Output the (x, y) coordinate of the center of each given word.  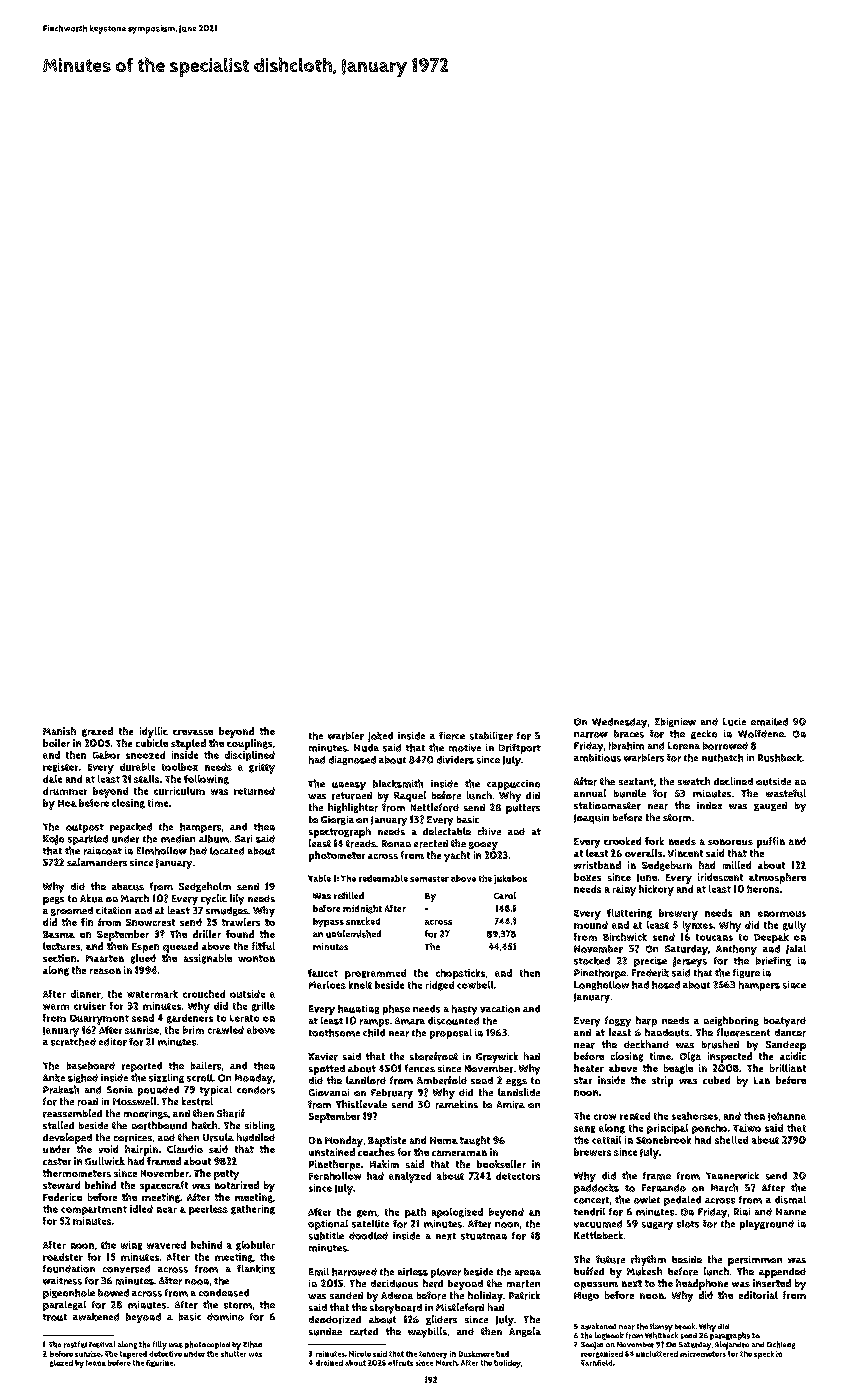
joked (380, 737)
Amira (511, 1105)
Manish (59, 731)
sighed (83, 1078)
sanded (346, 1295)
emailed (769, 722)
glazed (61, 1363)
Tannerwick (732, 1176)
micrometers (703, 1354)
